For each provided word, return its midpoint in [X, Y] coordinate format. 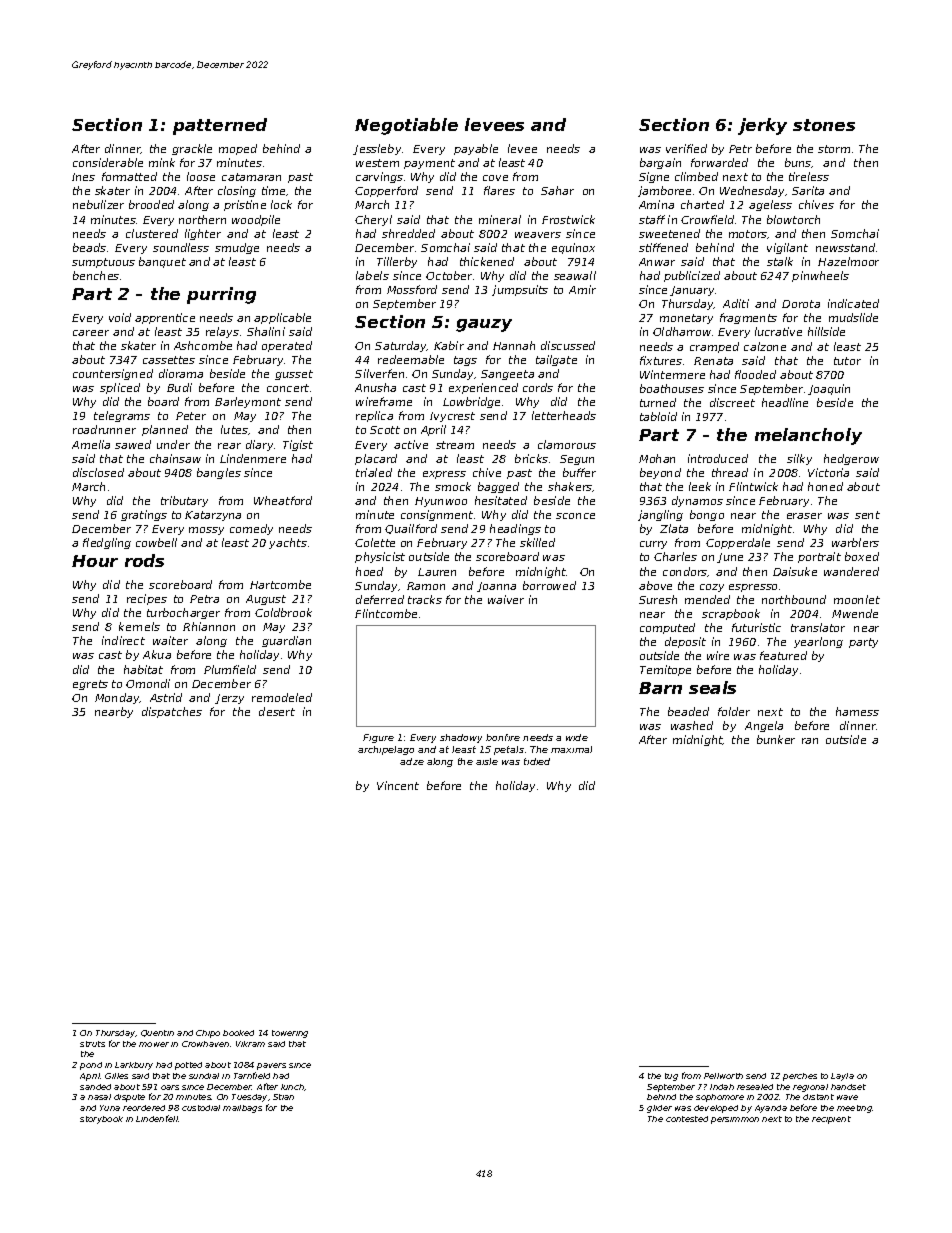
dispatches [172, 712]
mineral [500, 219]
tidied [537, 761]
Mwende [855, 613]
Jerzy [229, 699]
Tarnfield [252, 1075]
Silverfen [379, 373]
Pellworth [723, 1076]
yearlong [818, 642]
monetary [686, 319]
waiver [506, 599]
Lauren [437, 572]
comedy [251, 529]
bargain [660, 163]
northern [202, 219]
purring [221, 295]
